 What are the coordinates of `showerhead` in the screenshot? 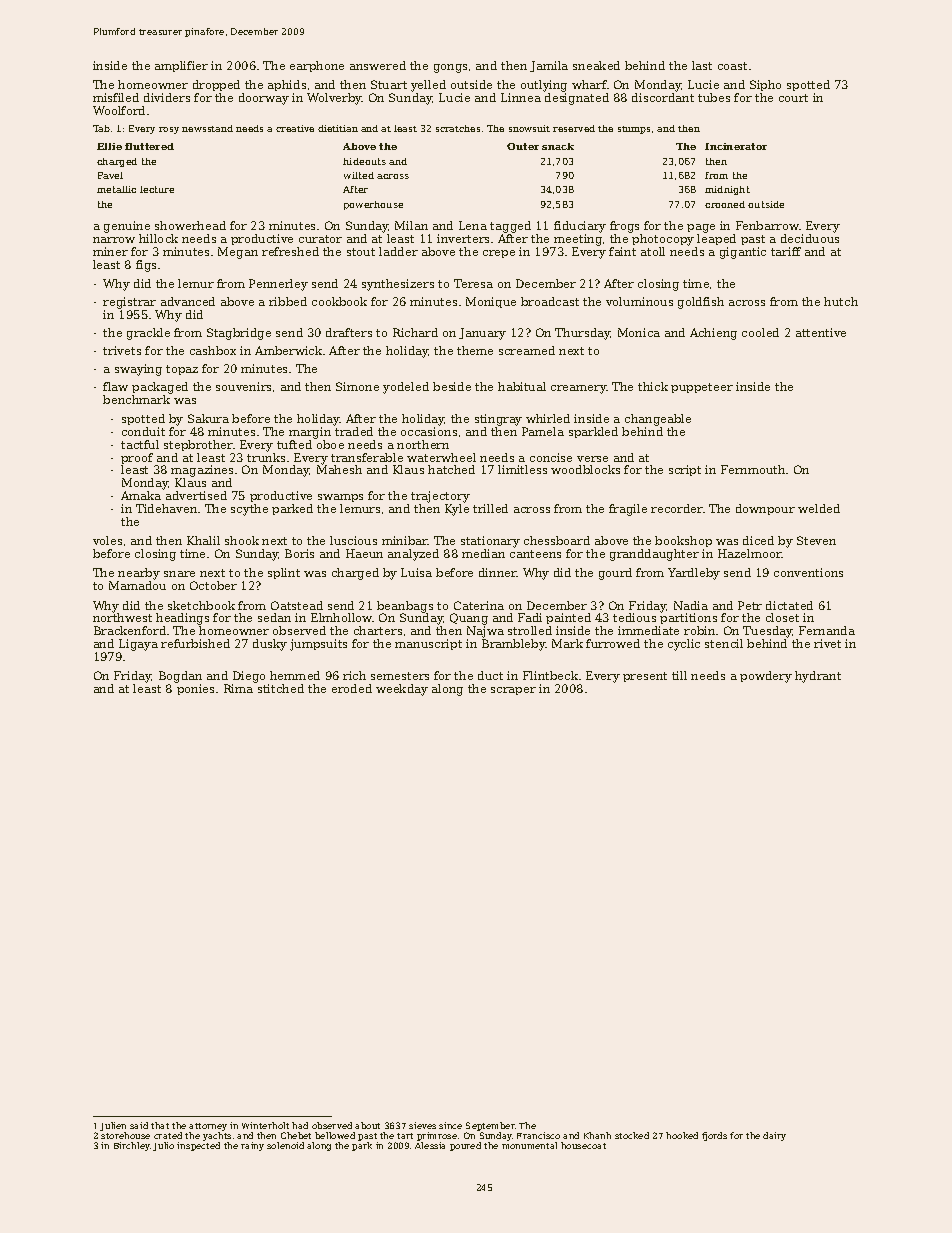 It's located at (190, 225).
